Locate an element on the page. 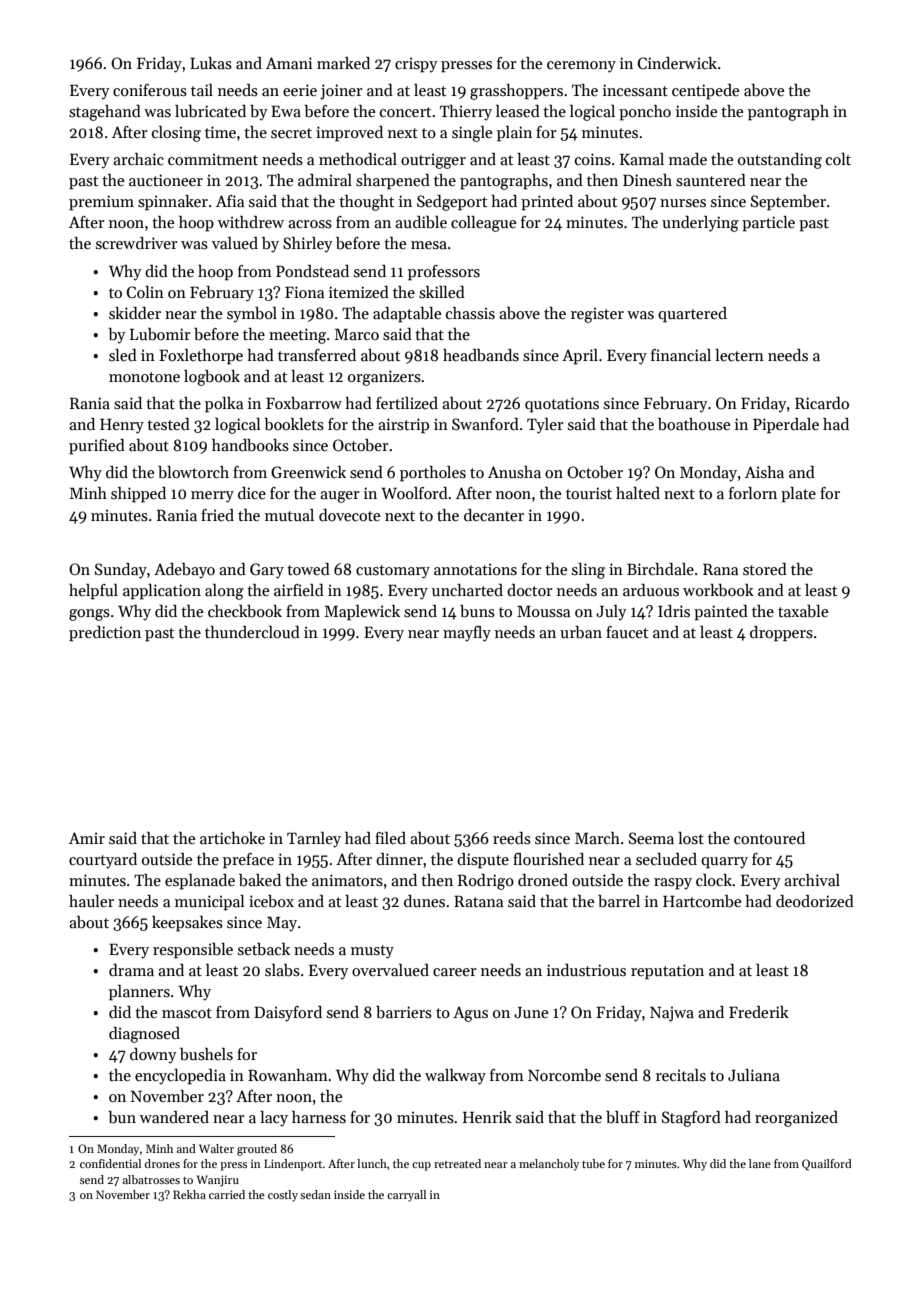 This image has width=924, height=1308. urban is located at coordinates (581, 632).
